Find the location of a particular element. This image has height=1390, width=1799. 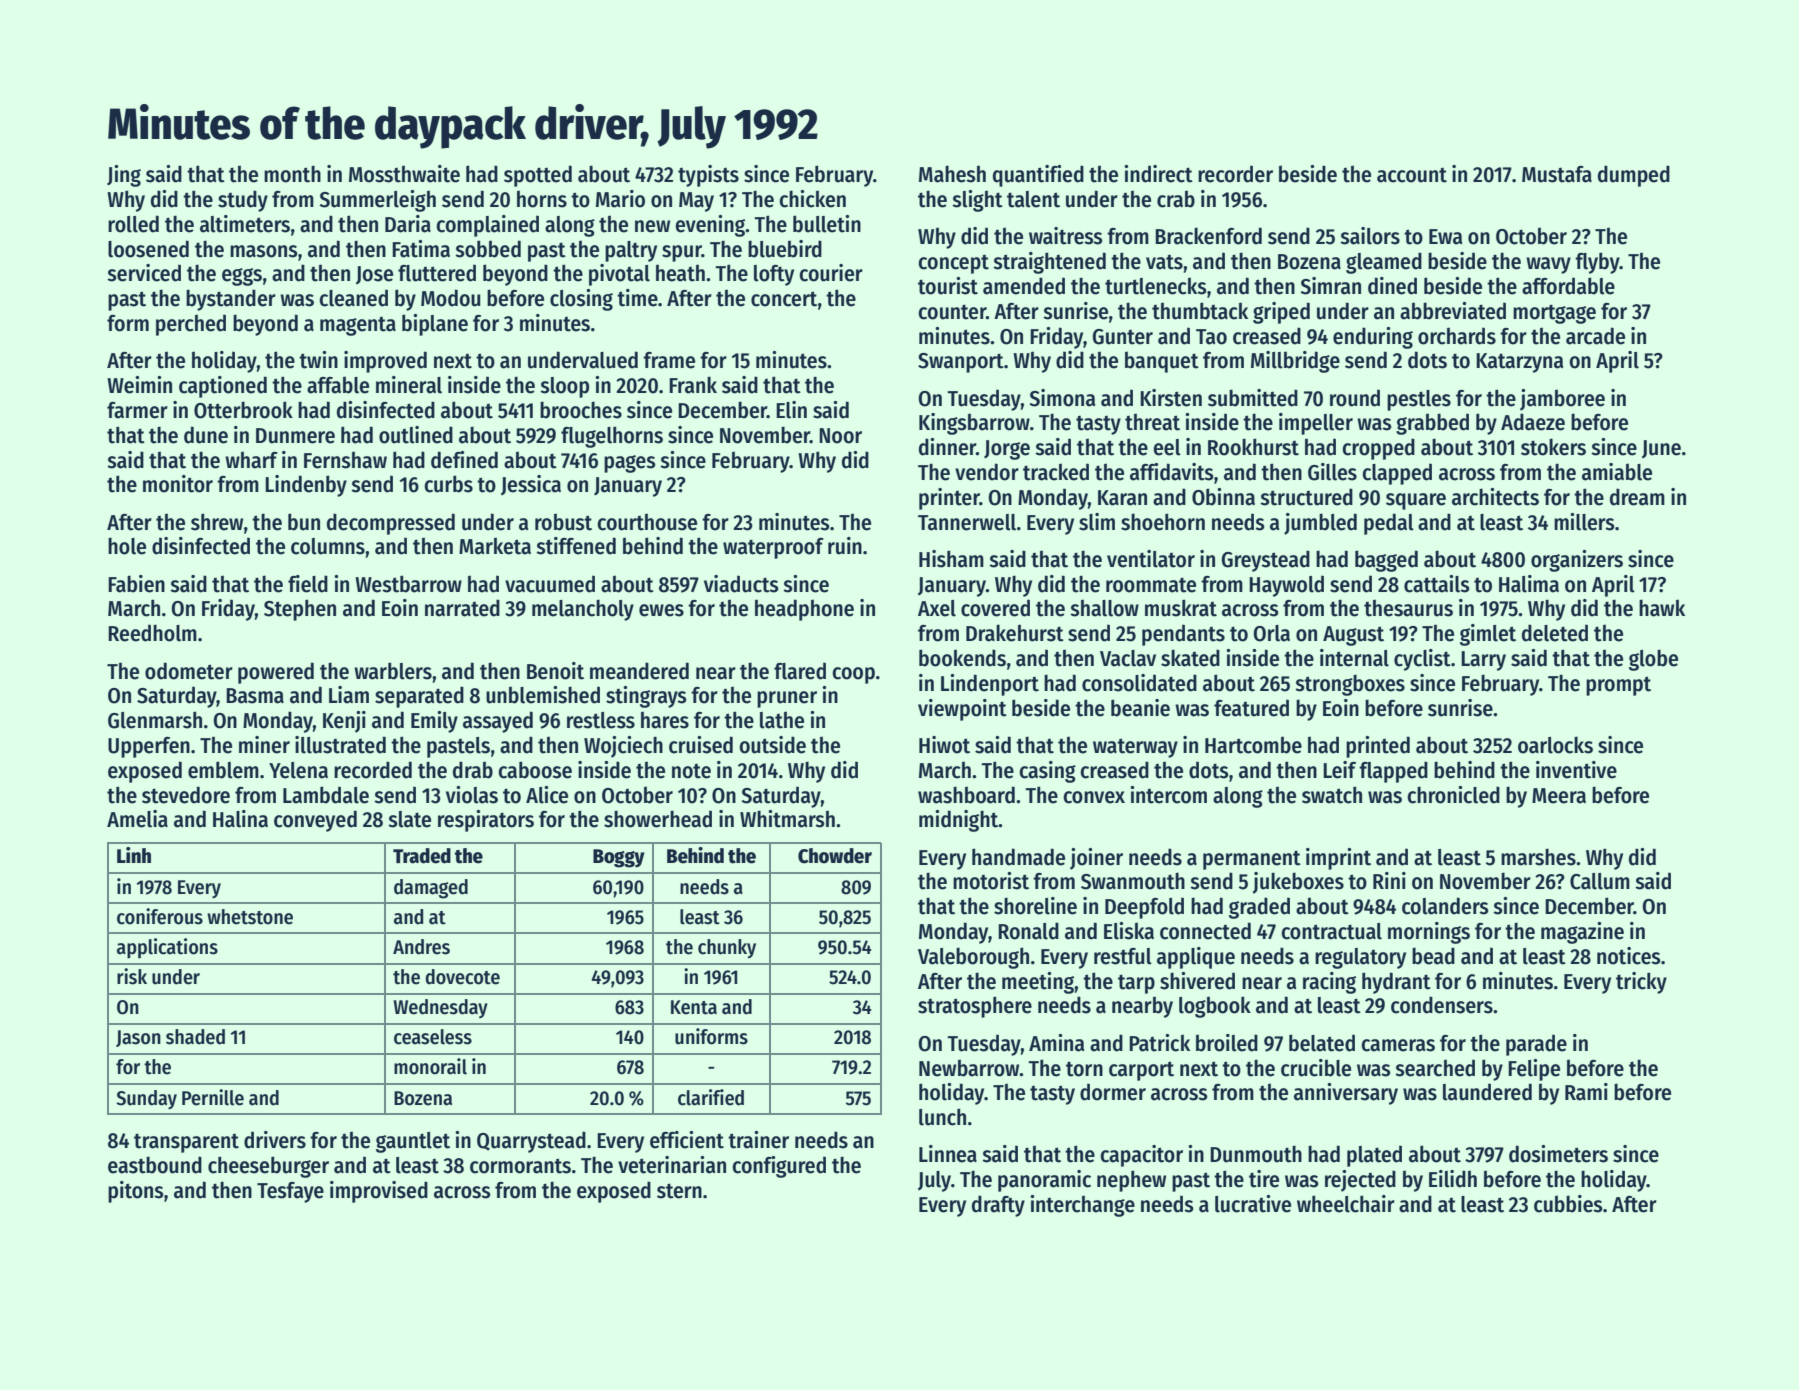

submitted is located at coordinates (1253, 398).
